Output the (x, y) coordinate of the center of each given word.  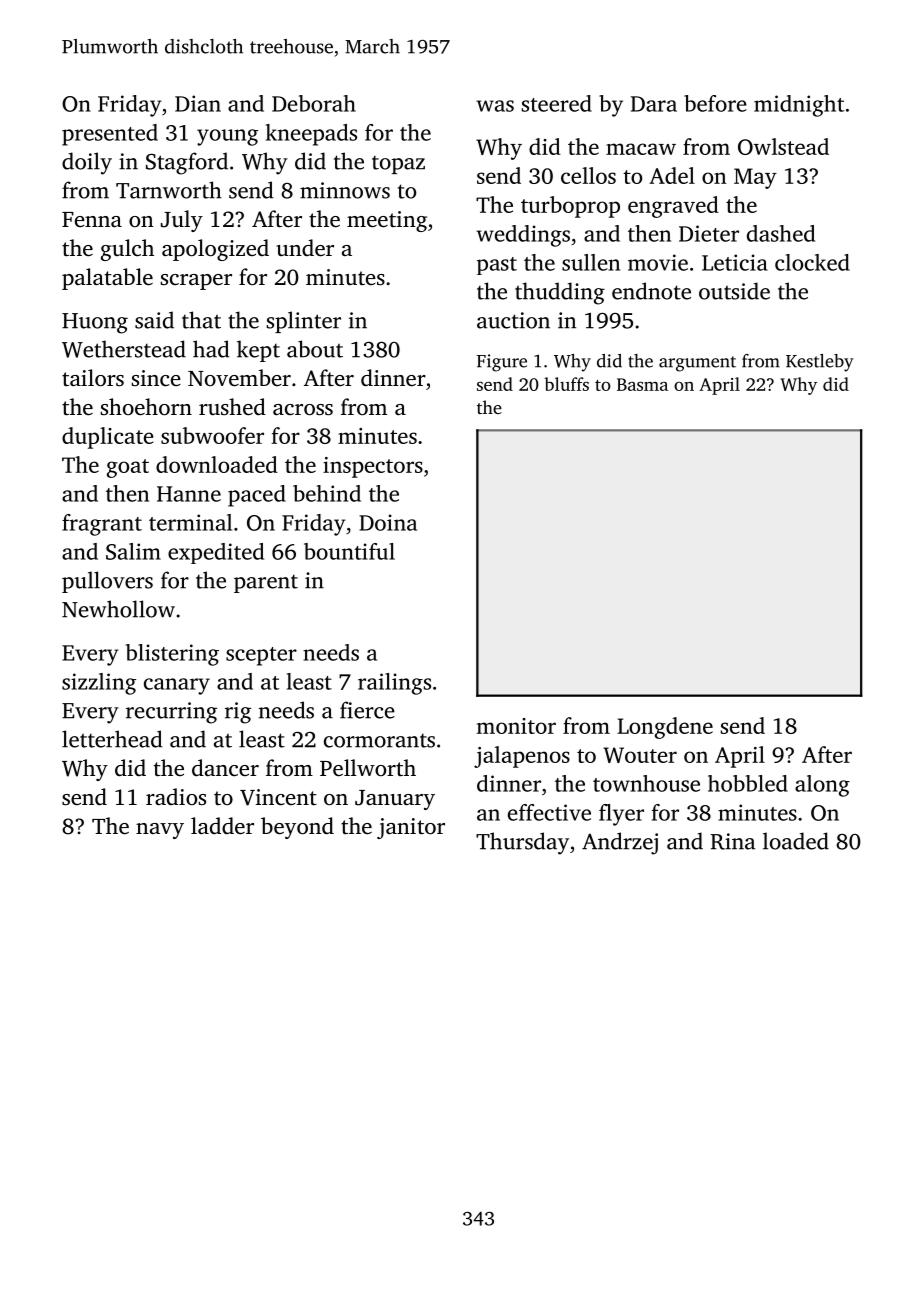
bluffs (566, 384)
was (495, 106)
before (715, 103)
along (822, 786)
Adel (672, 175)
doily (87, 163)
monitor (516, 726)
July (182, 221)
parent (266, 584)
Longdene (665, 728)
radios (176, 796)
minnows (345, 190)
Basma (642, 384)
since (156, 378)
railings (394, 684)
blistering (172, 655)
